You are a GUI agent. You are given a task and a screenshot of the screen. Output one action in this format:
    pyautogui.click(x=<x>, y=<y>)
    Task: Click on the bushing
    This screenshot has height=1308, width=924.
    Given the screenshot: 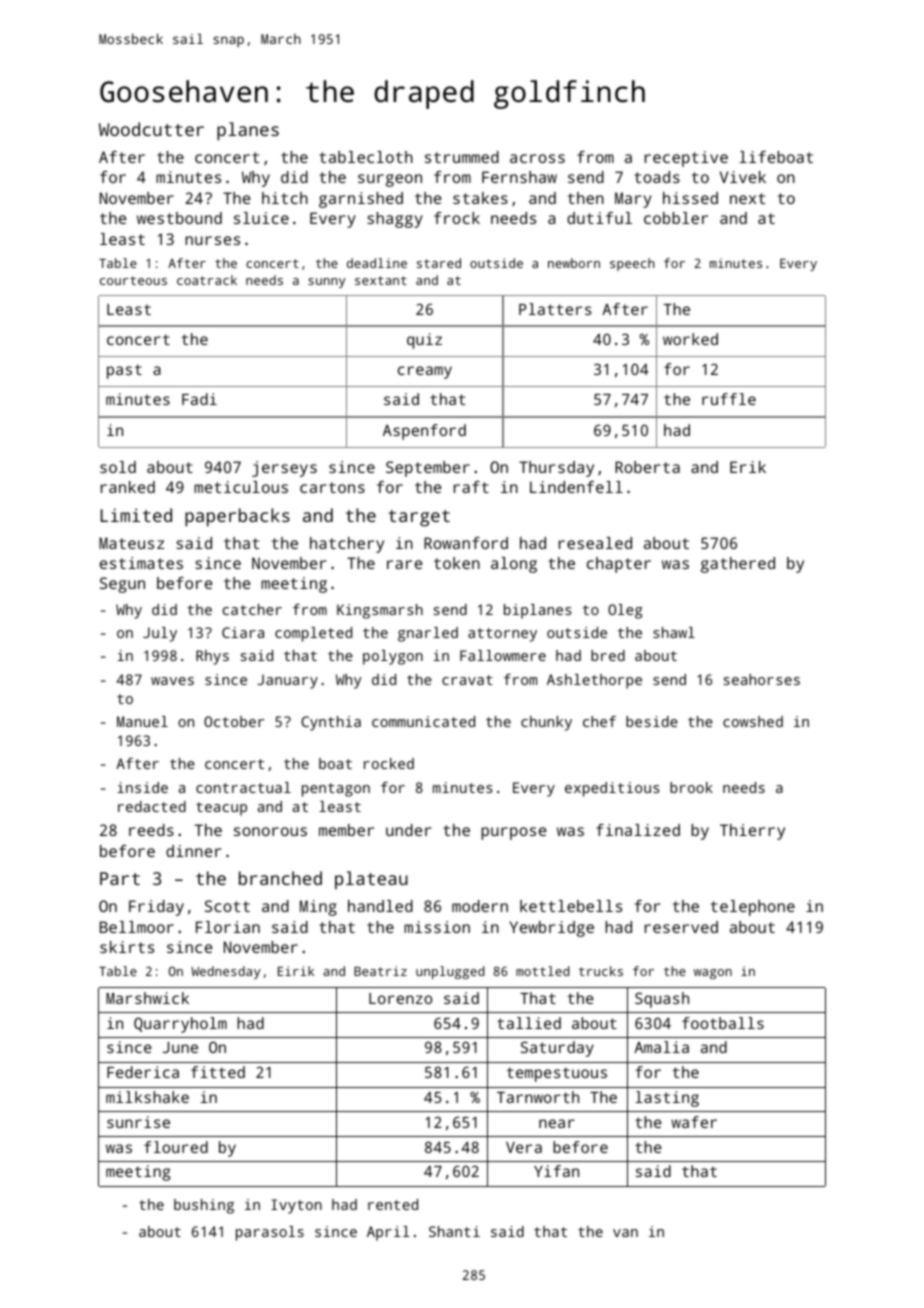 What is the action you would take?
    pyautogui.click(x=204, y=1206)
